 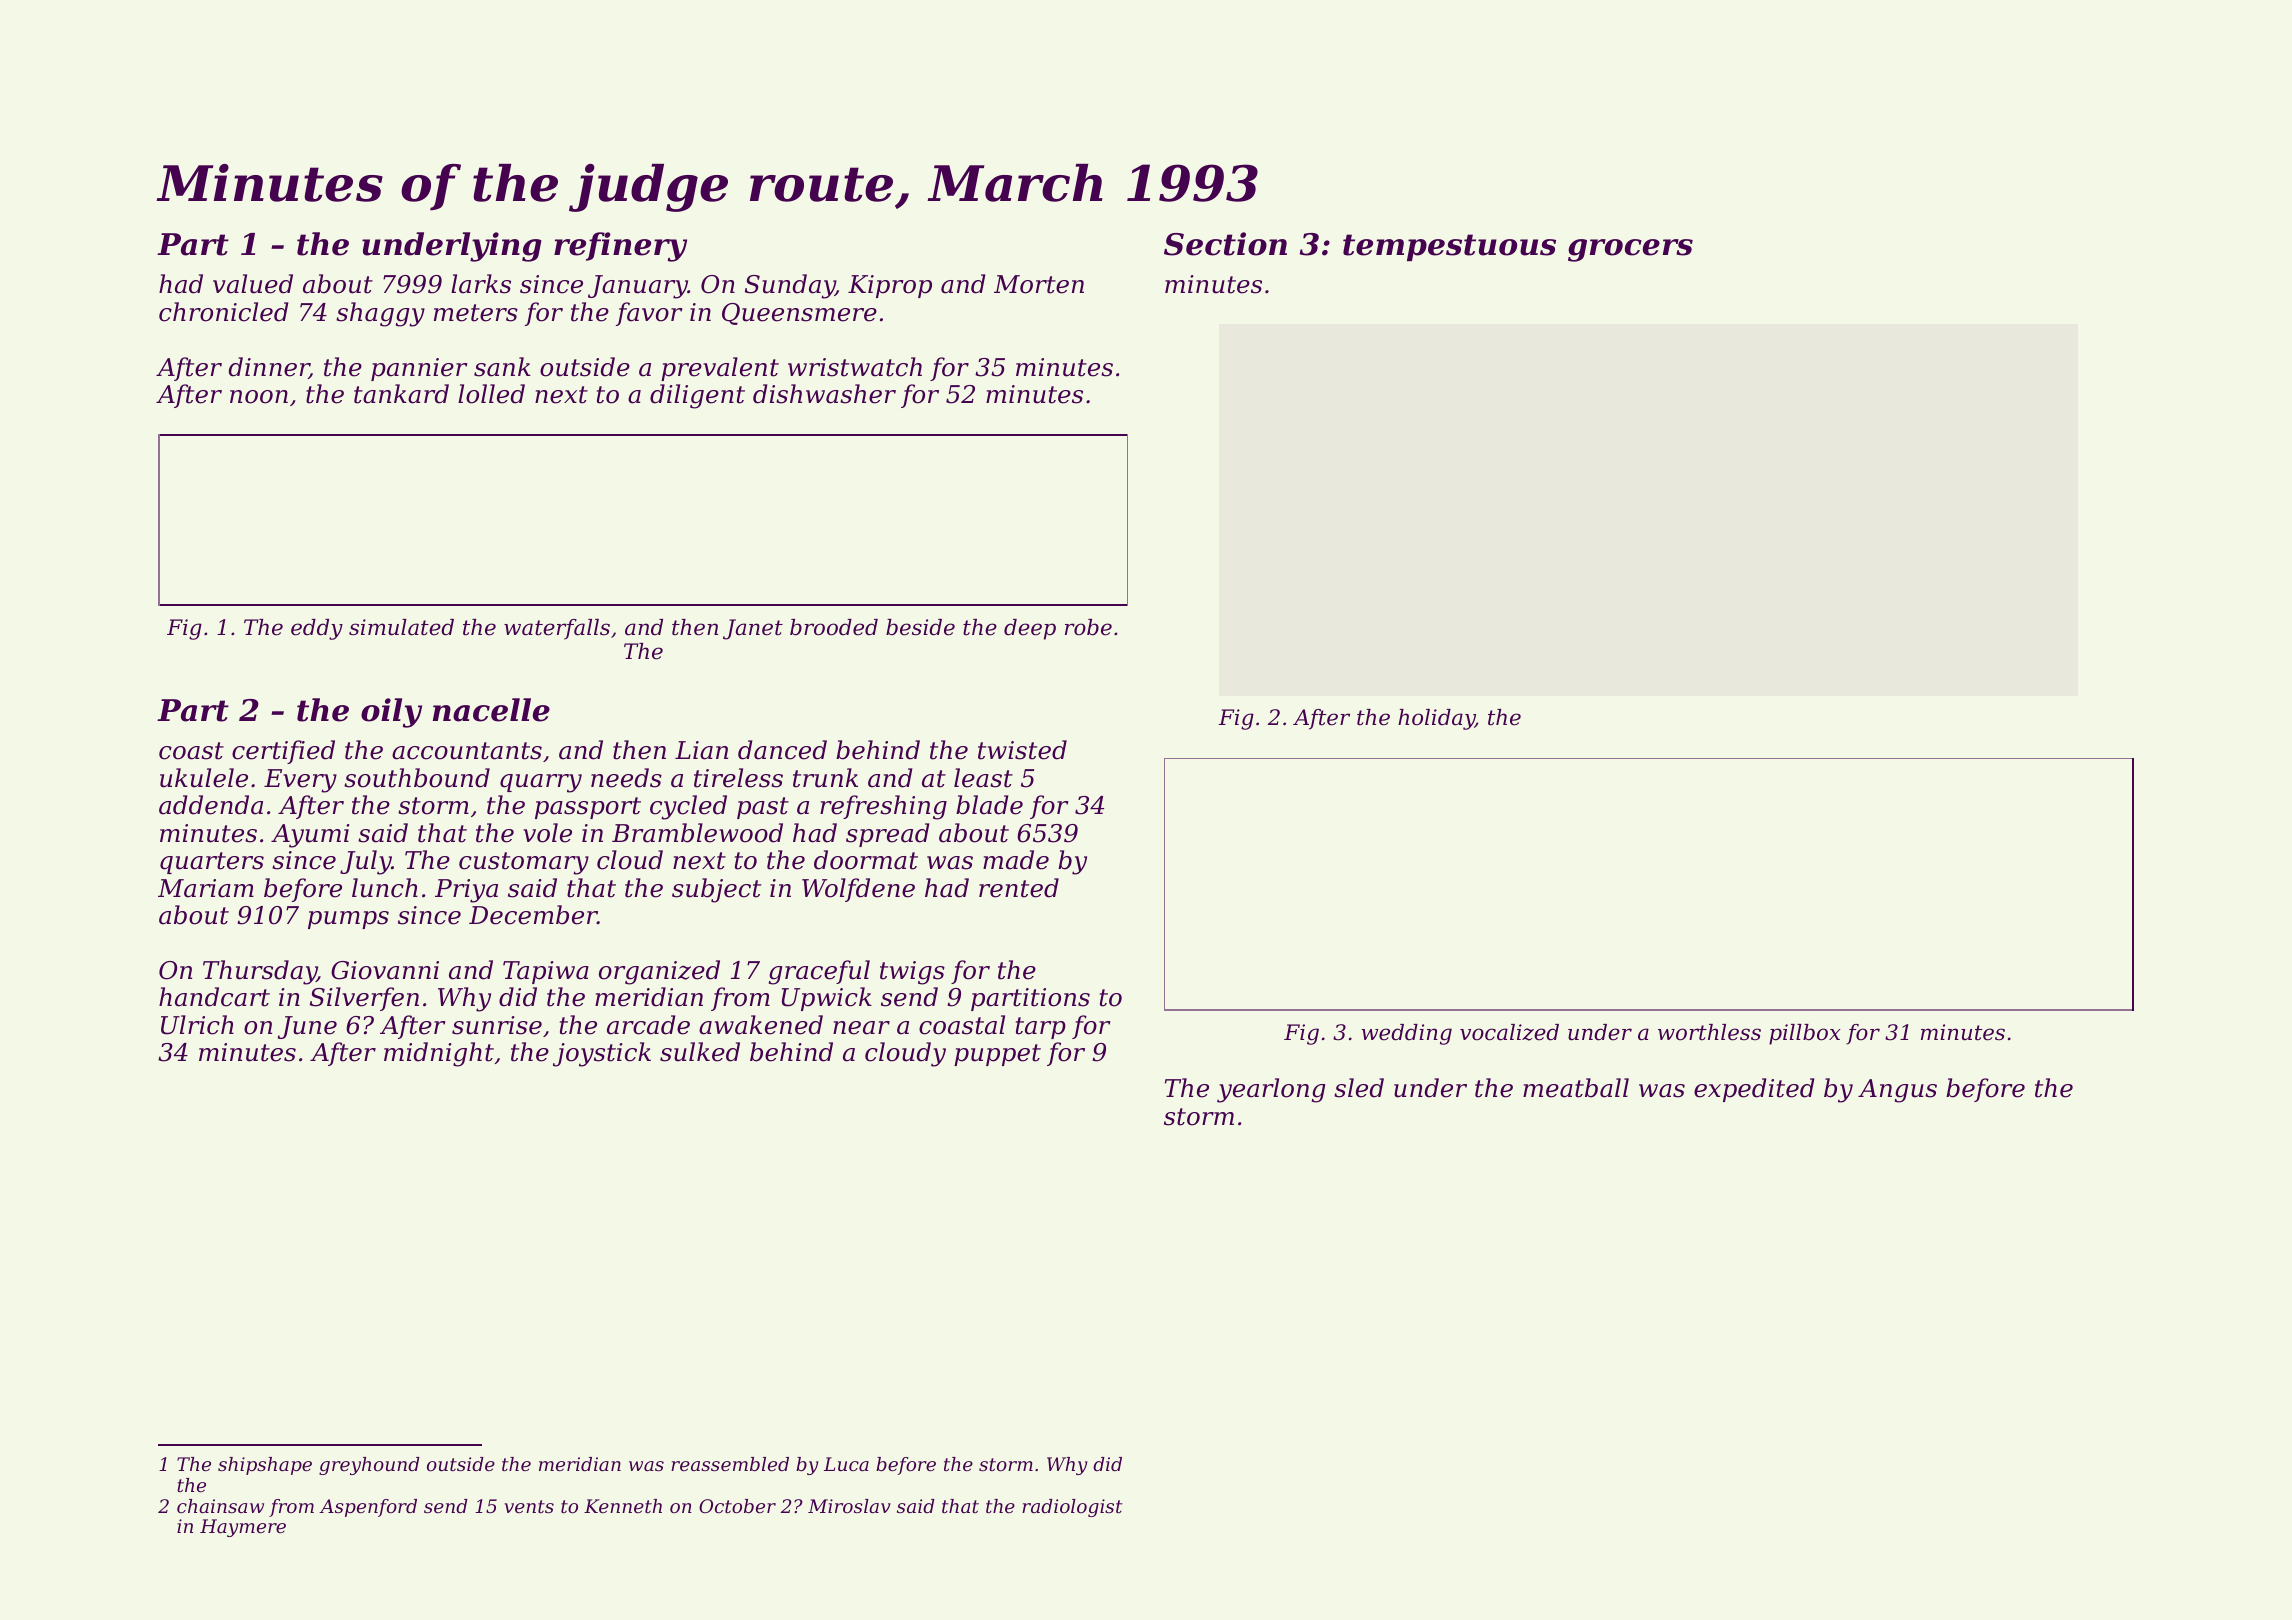 I want to click on grocers, so click(x=1630, y=250).
